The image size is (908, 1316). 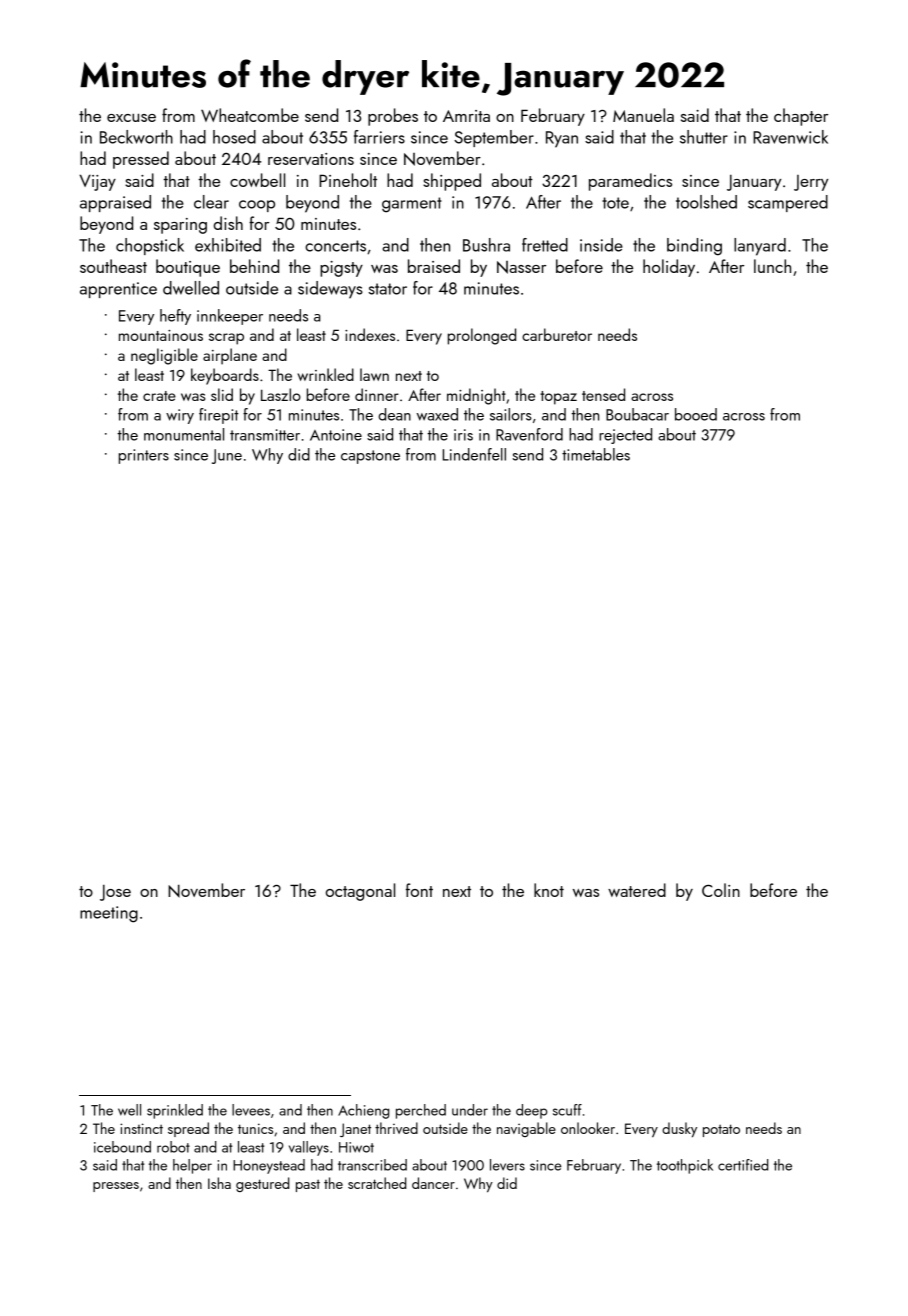 What do you see at coordinates (643, 115) in the screenshot?
I see `Manuela` at bounding box center [643, 115].
